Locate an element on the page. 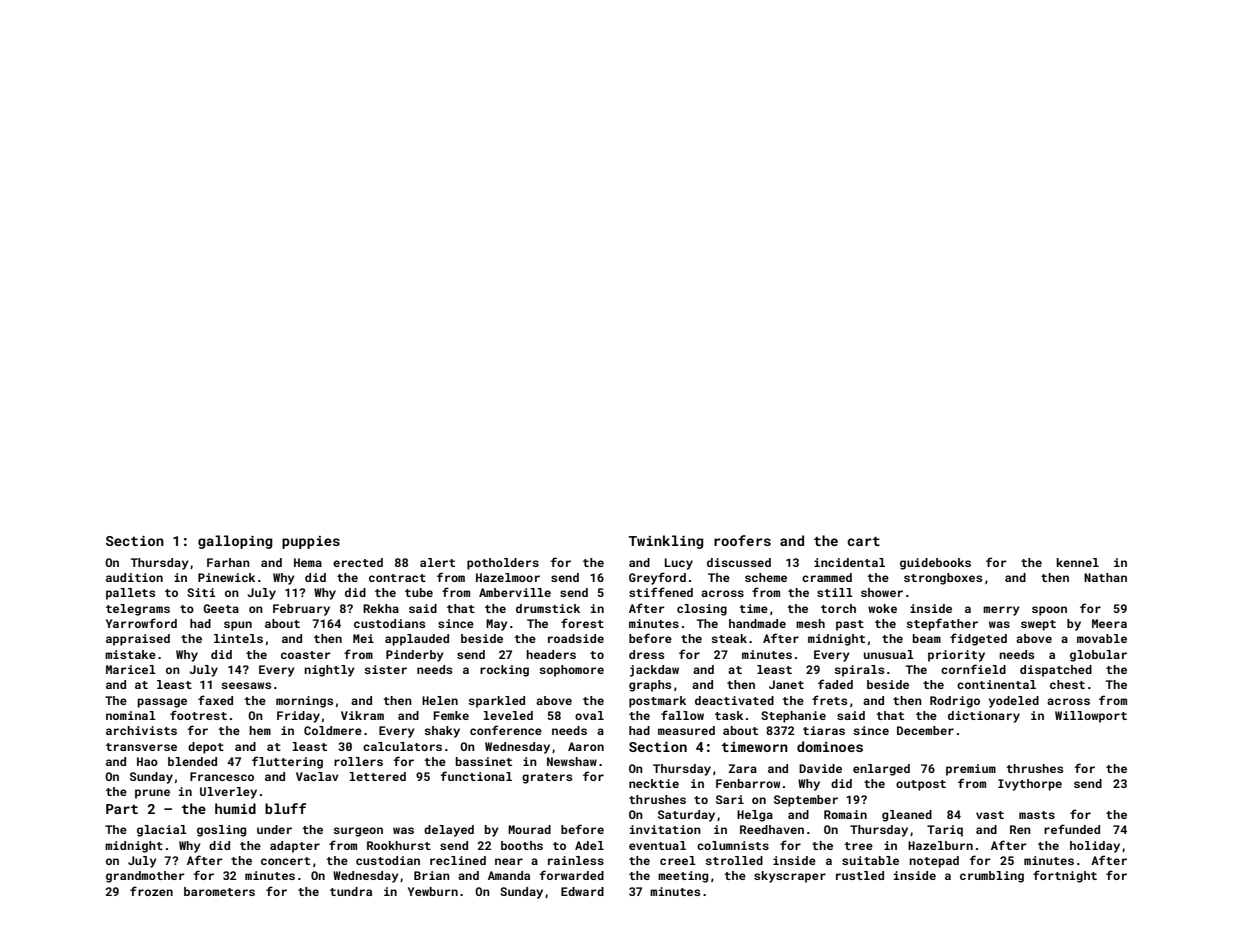 This image has height=952, width=1233. barometers is located at coordinates (219, 891).
